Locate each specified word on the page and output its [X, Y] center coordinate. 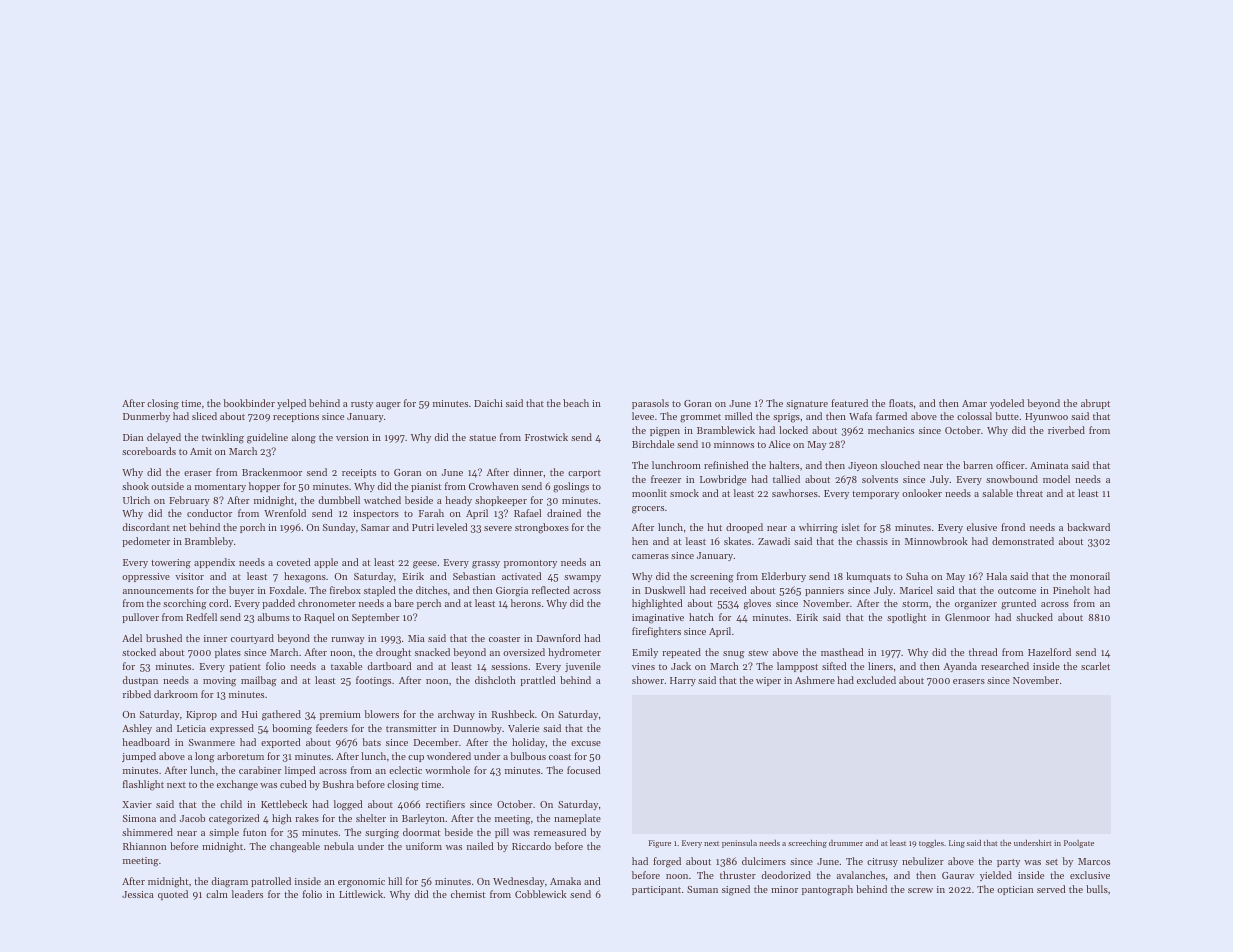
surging [382, 834]
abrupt [1095, 404]
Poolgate [1079, 844]
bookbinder [249, 403]
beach [576, 403]
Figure [660, 844]
